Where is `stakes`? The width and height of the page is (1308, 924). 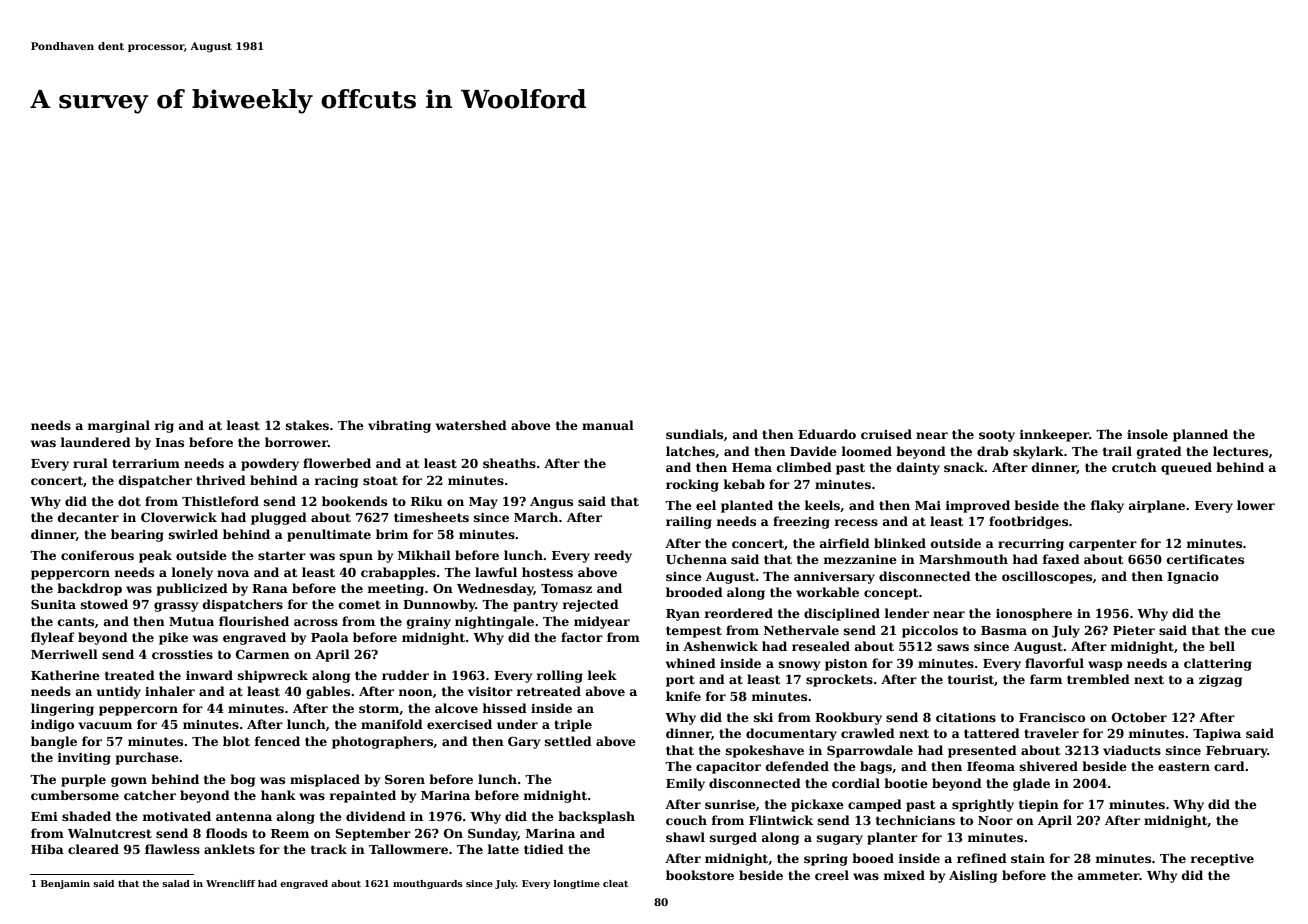
stakes is located at coordinates (307, 425).
